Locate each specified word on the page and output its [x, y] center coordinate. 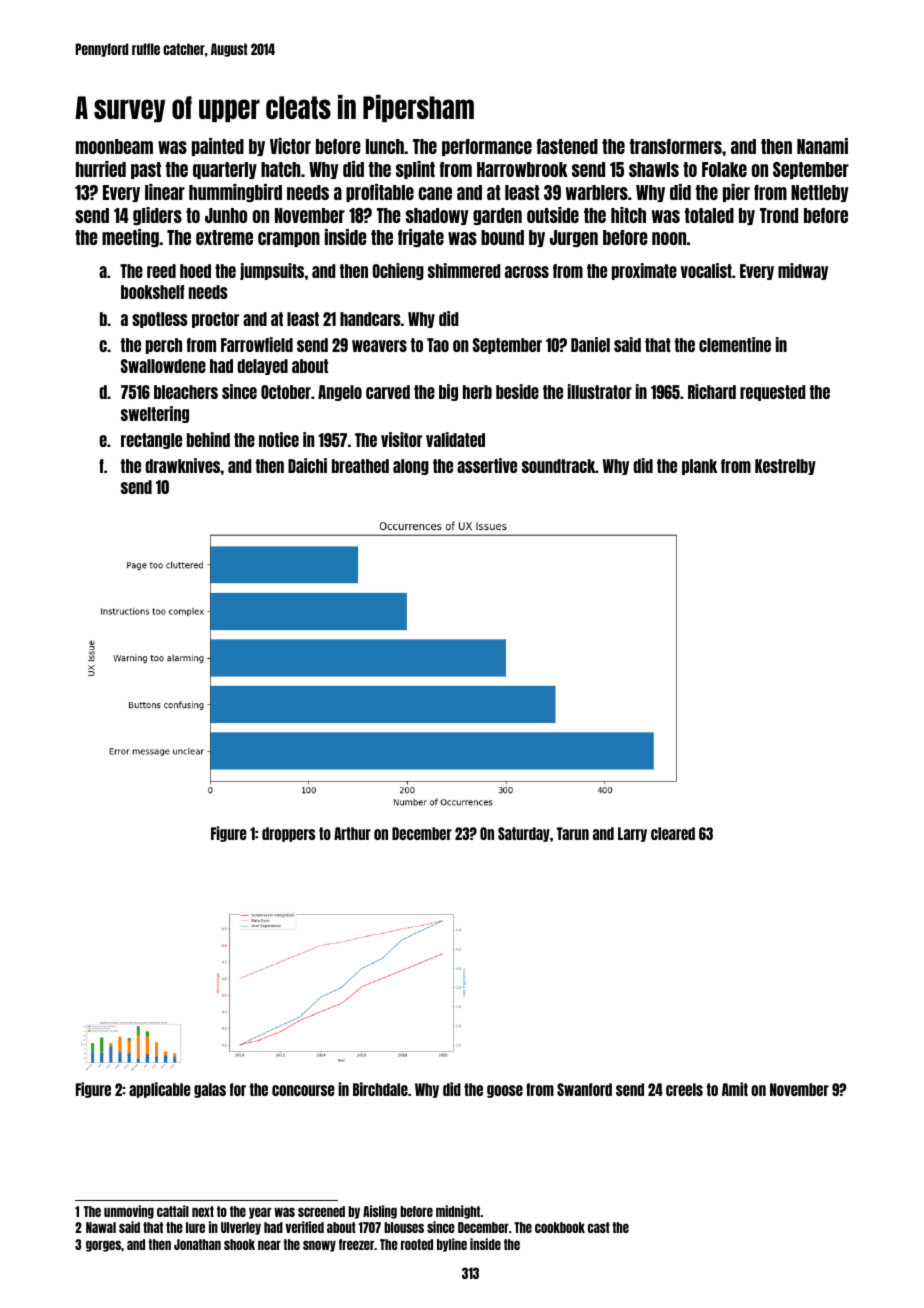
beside [517, 391]
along [411, 467]
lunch [385, 146]
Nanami [822, 146]
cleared [673, 833]
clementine [735, 344]
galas [210, 1090]
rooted [417, 1244]
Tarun [573, 833]
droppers [288, 834]
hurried [101, 169]
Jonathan [197, 1244]
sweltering [155, 414]
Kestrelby [785, 467]
